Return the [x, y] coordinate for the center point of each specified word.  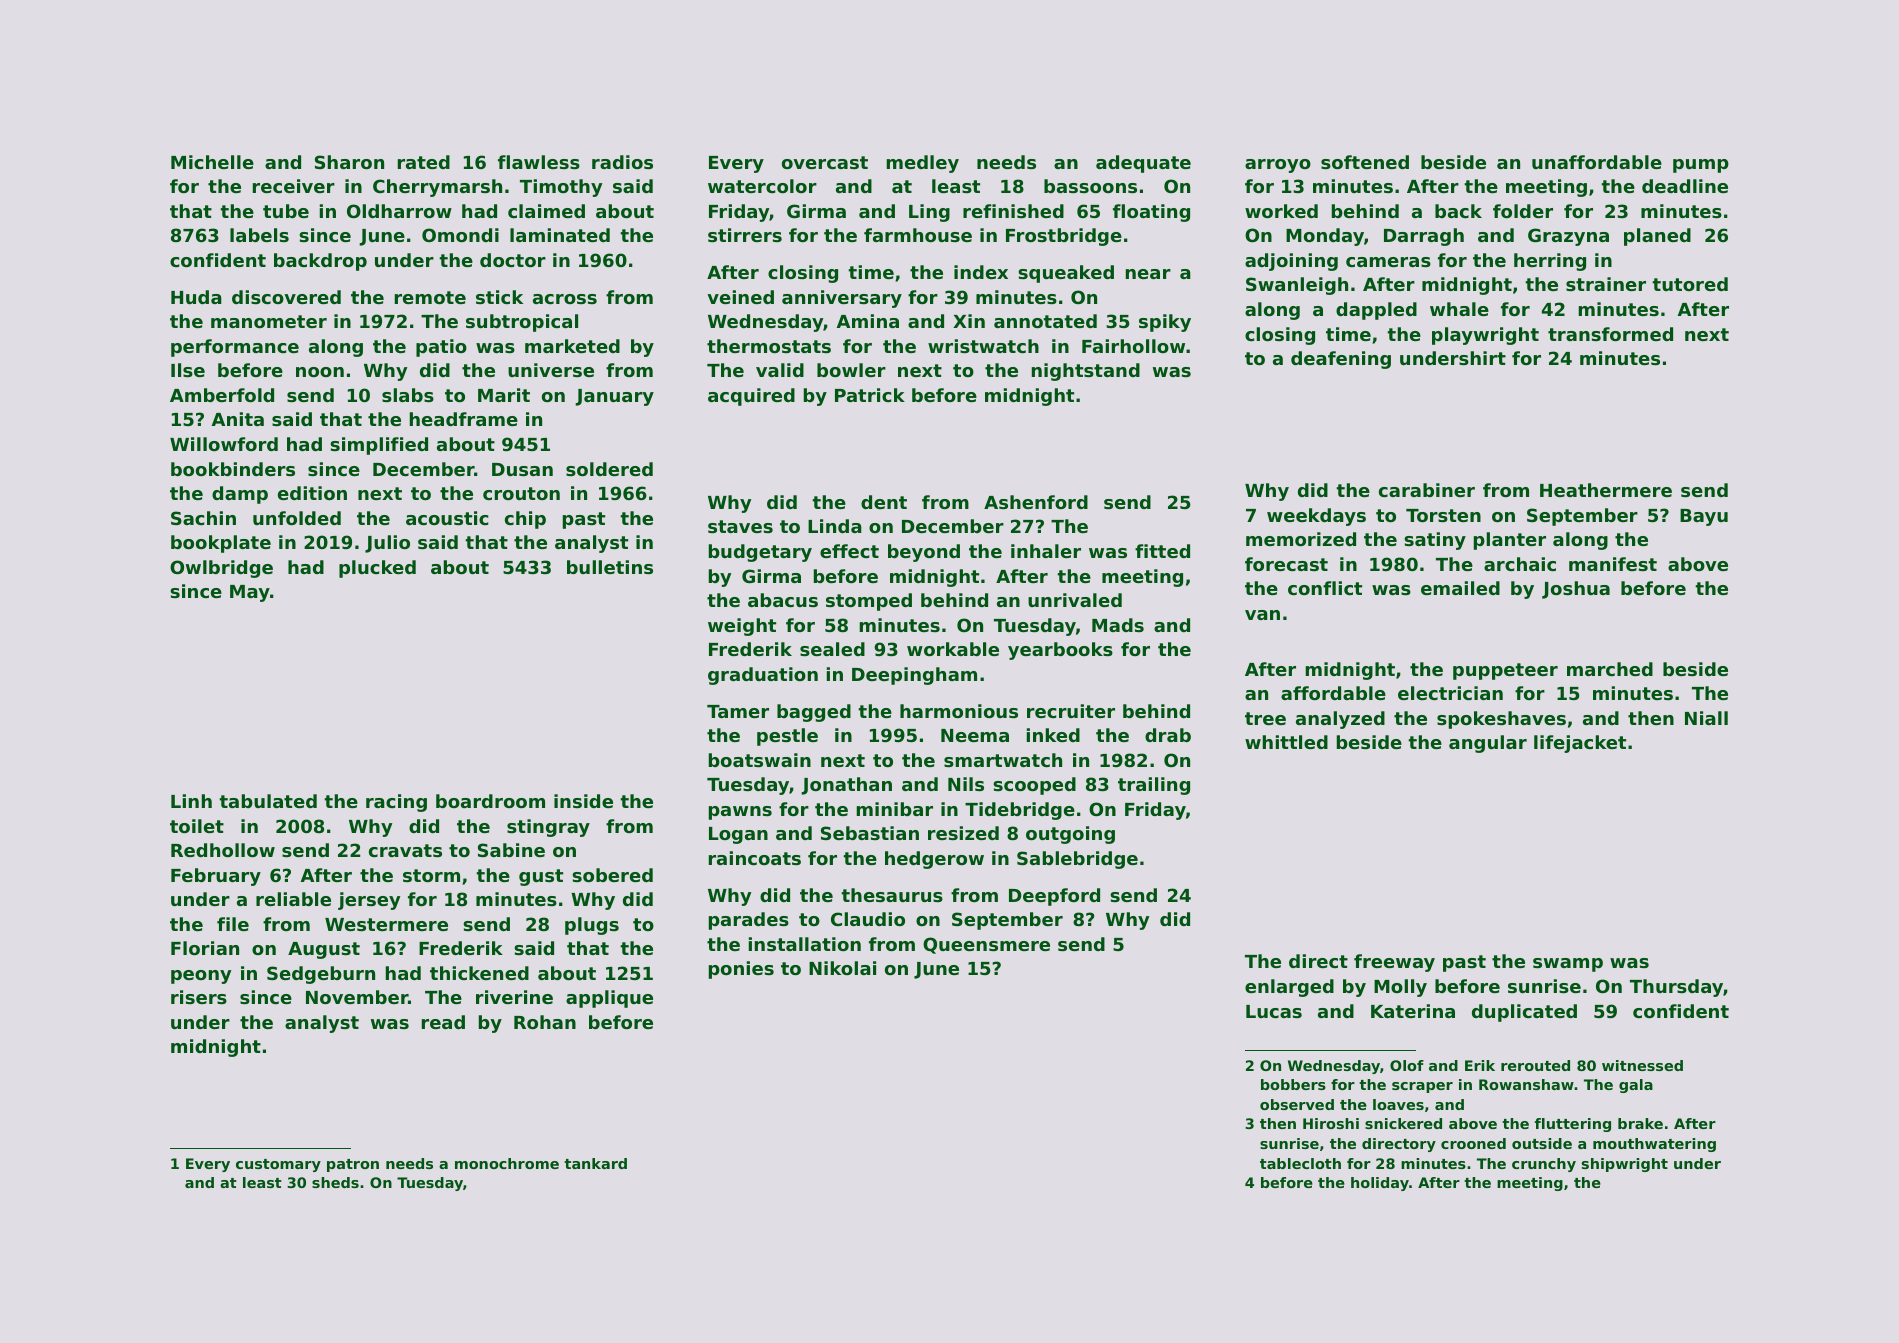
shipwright [1625, 1165]
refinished [1013, 211]
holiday [1380, 1184]
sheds [335, 1182]
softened [1365, 162]
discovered [286, 297]
